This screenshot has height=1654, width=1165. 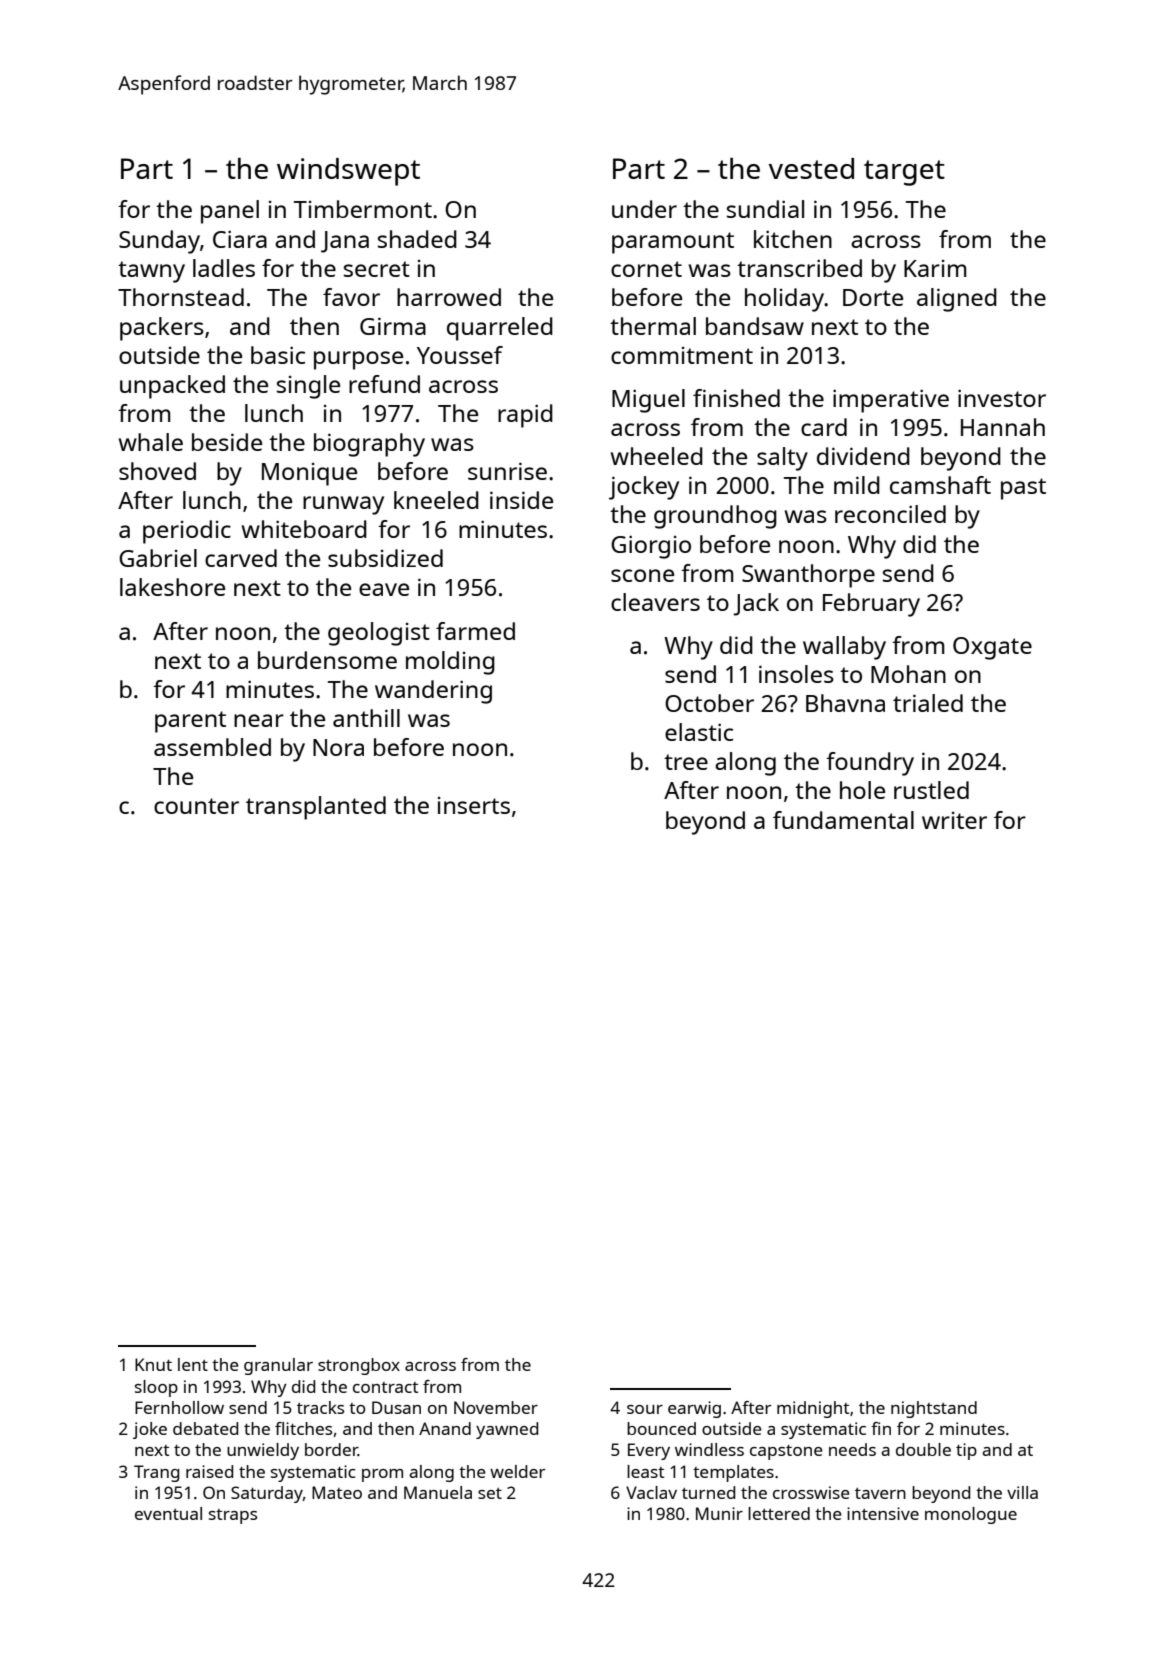 I want to click on Knut, so click(x=153, y=1364).
